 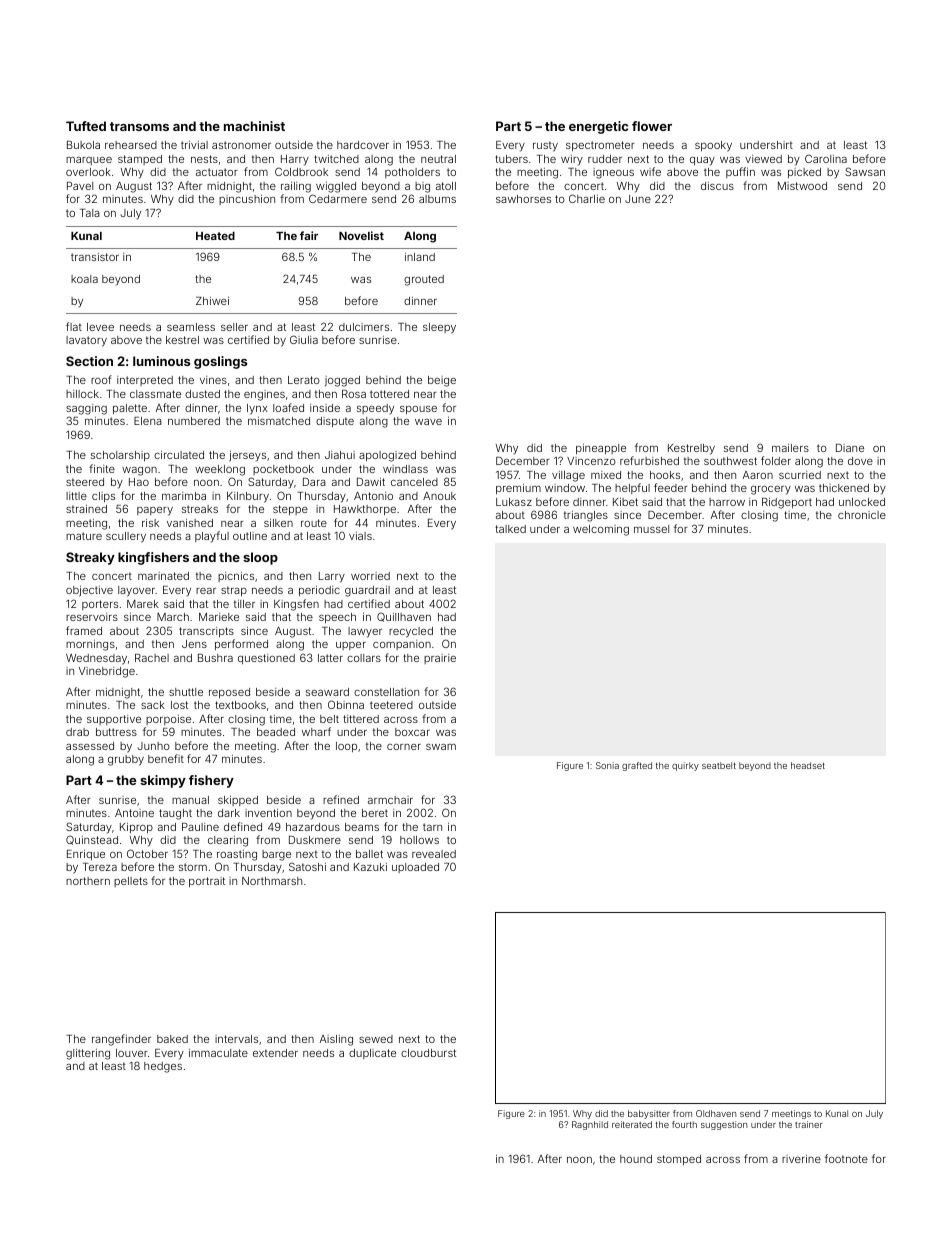 What do you see at coordinates (865, 171) in the image?
I see `Sawsan` at bounding box center [865, 171].
